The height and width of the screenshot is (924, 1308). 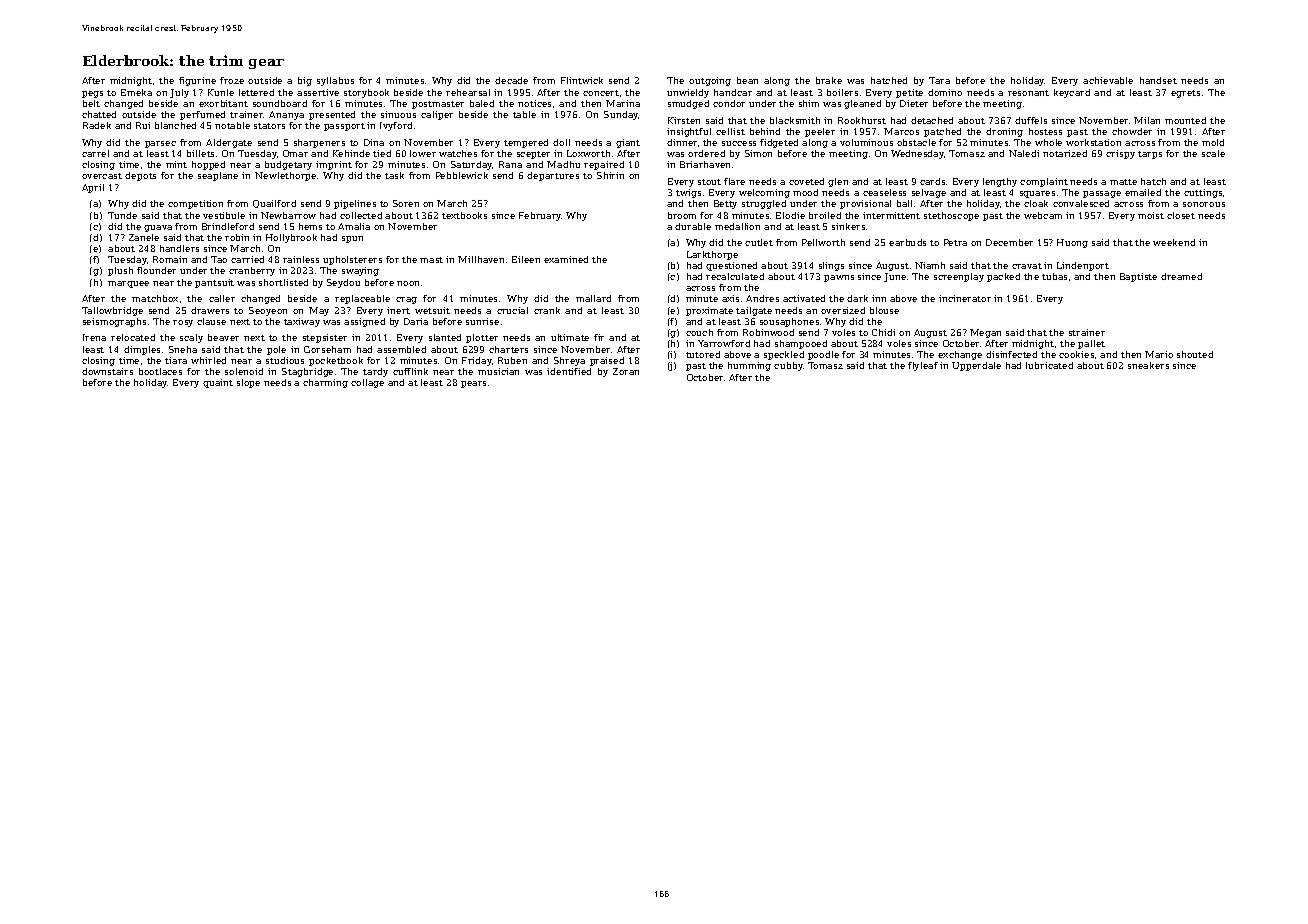 What do you see at coordinates (498, 371) in the screenshot?
I see `musician` at bounding box center [498, 371].
